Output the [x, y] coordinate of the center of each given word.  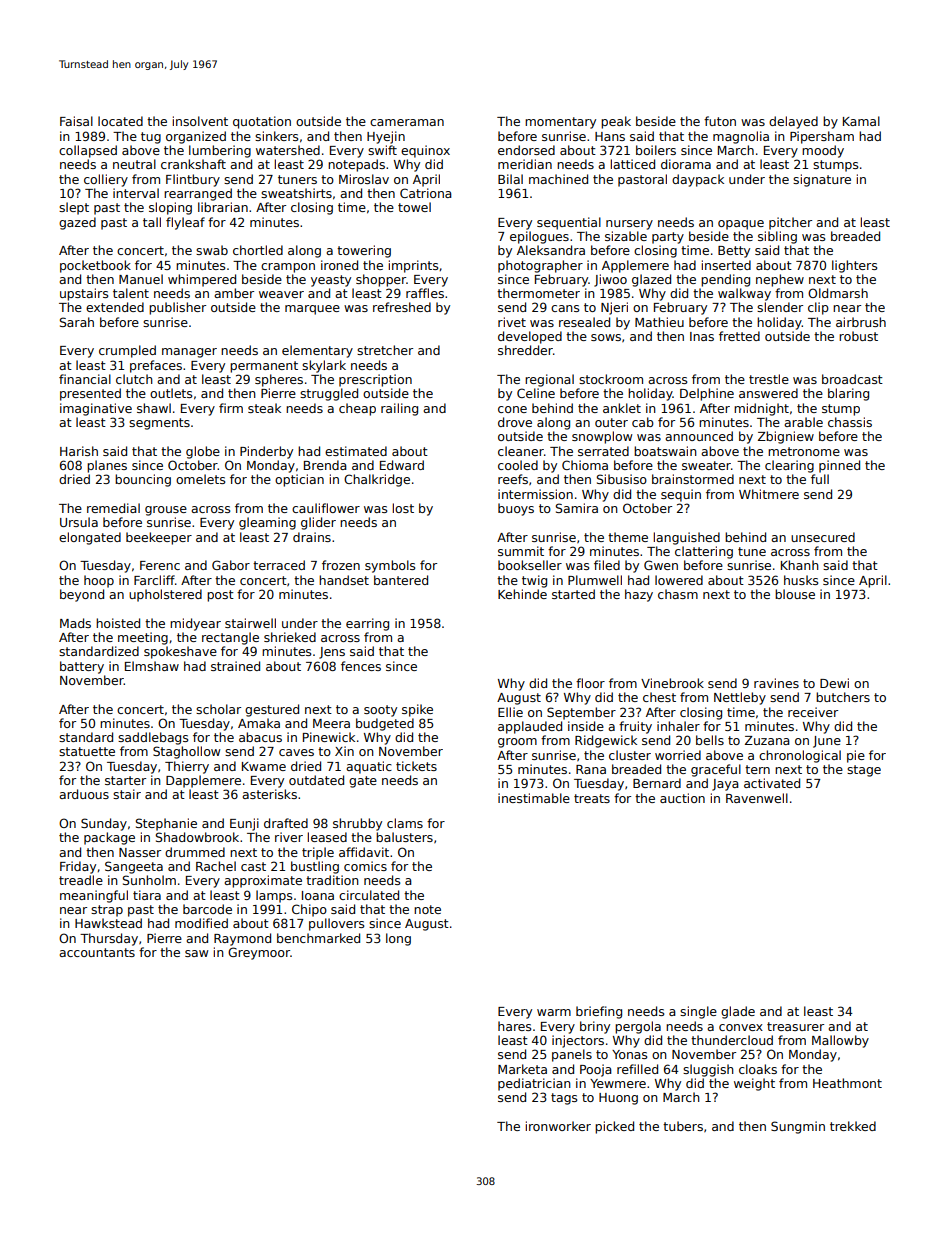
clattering [704, 552]
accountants [97, 952]
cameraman [407, 122]
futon [720, 121]
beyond [82, 595]
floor [590, 683]
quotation [262, 122]
